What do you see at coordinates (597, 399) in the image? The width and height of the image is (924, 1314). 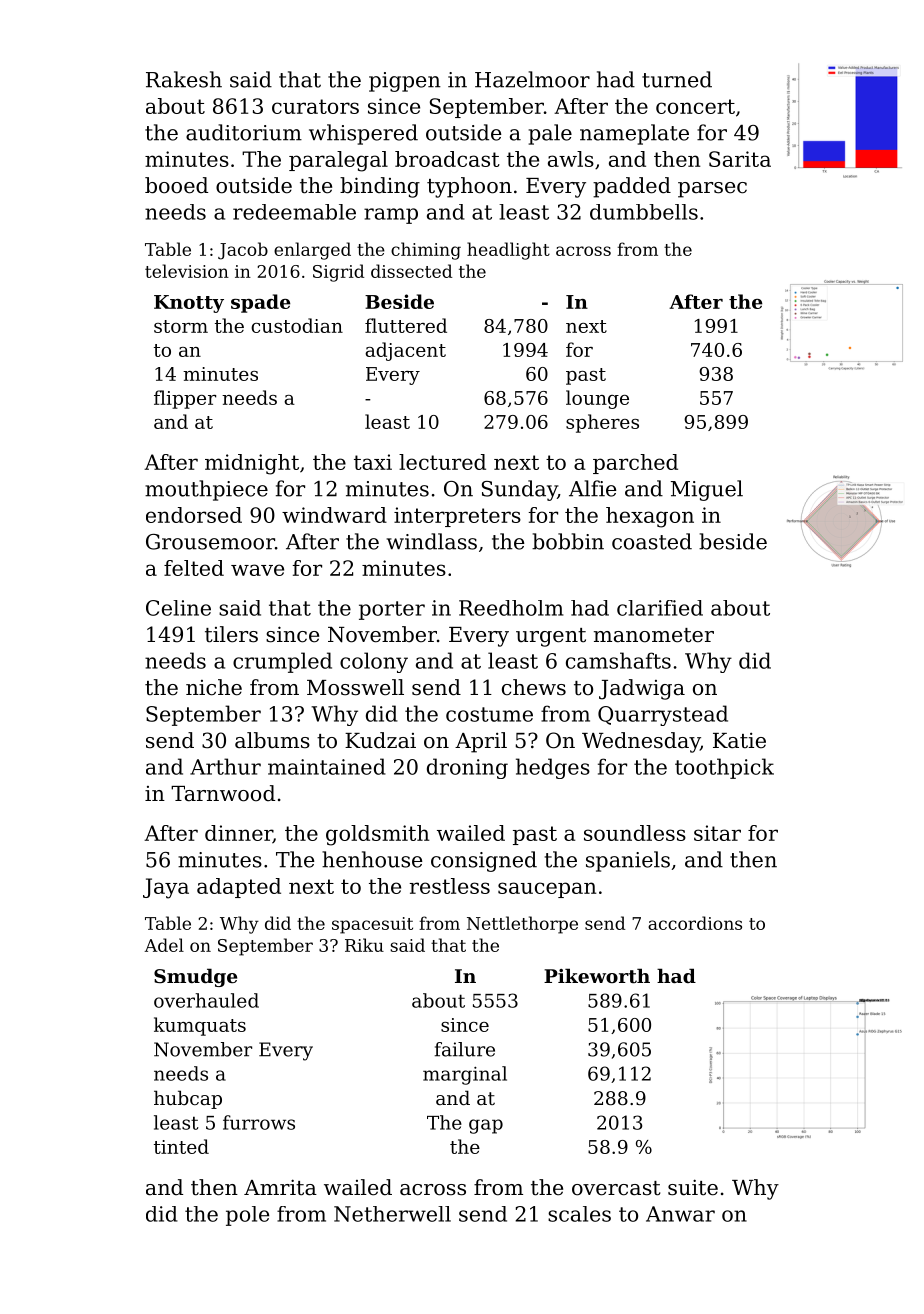 I see `lounge` at bounding box center [597, 399].
